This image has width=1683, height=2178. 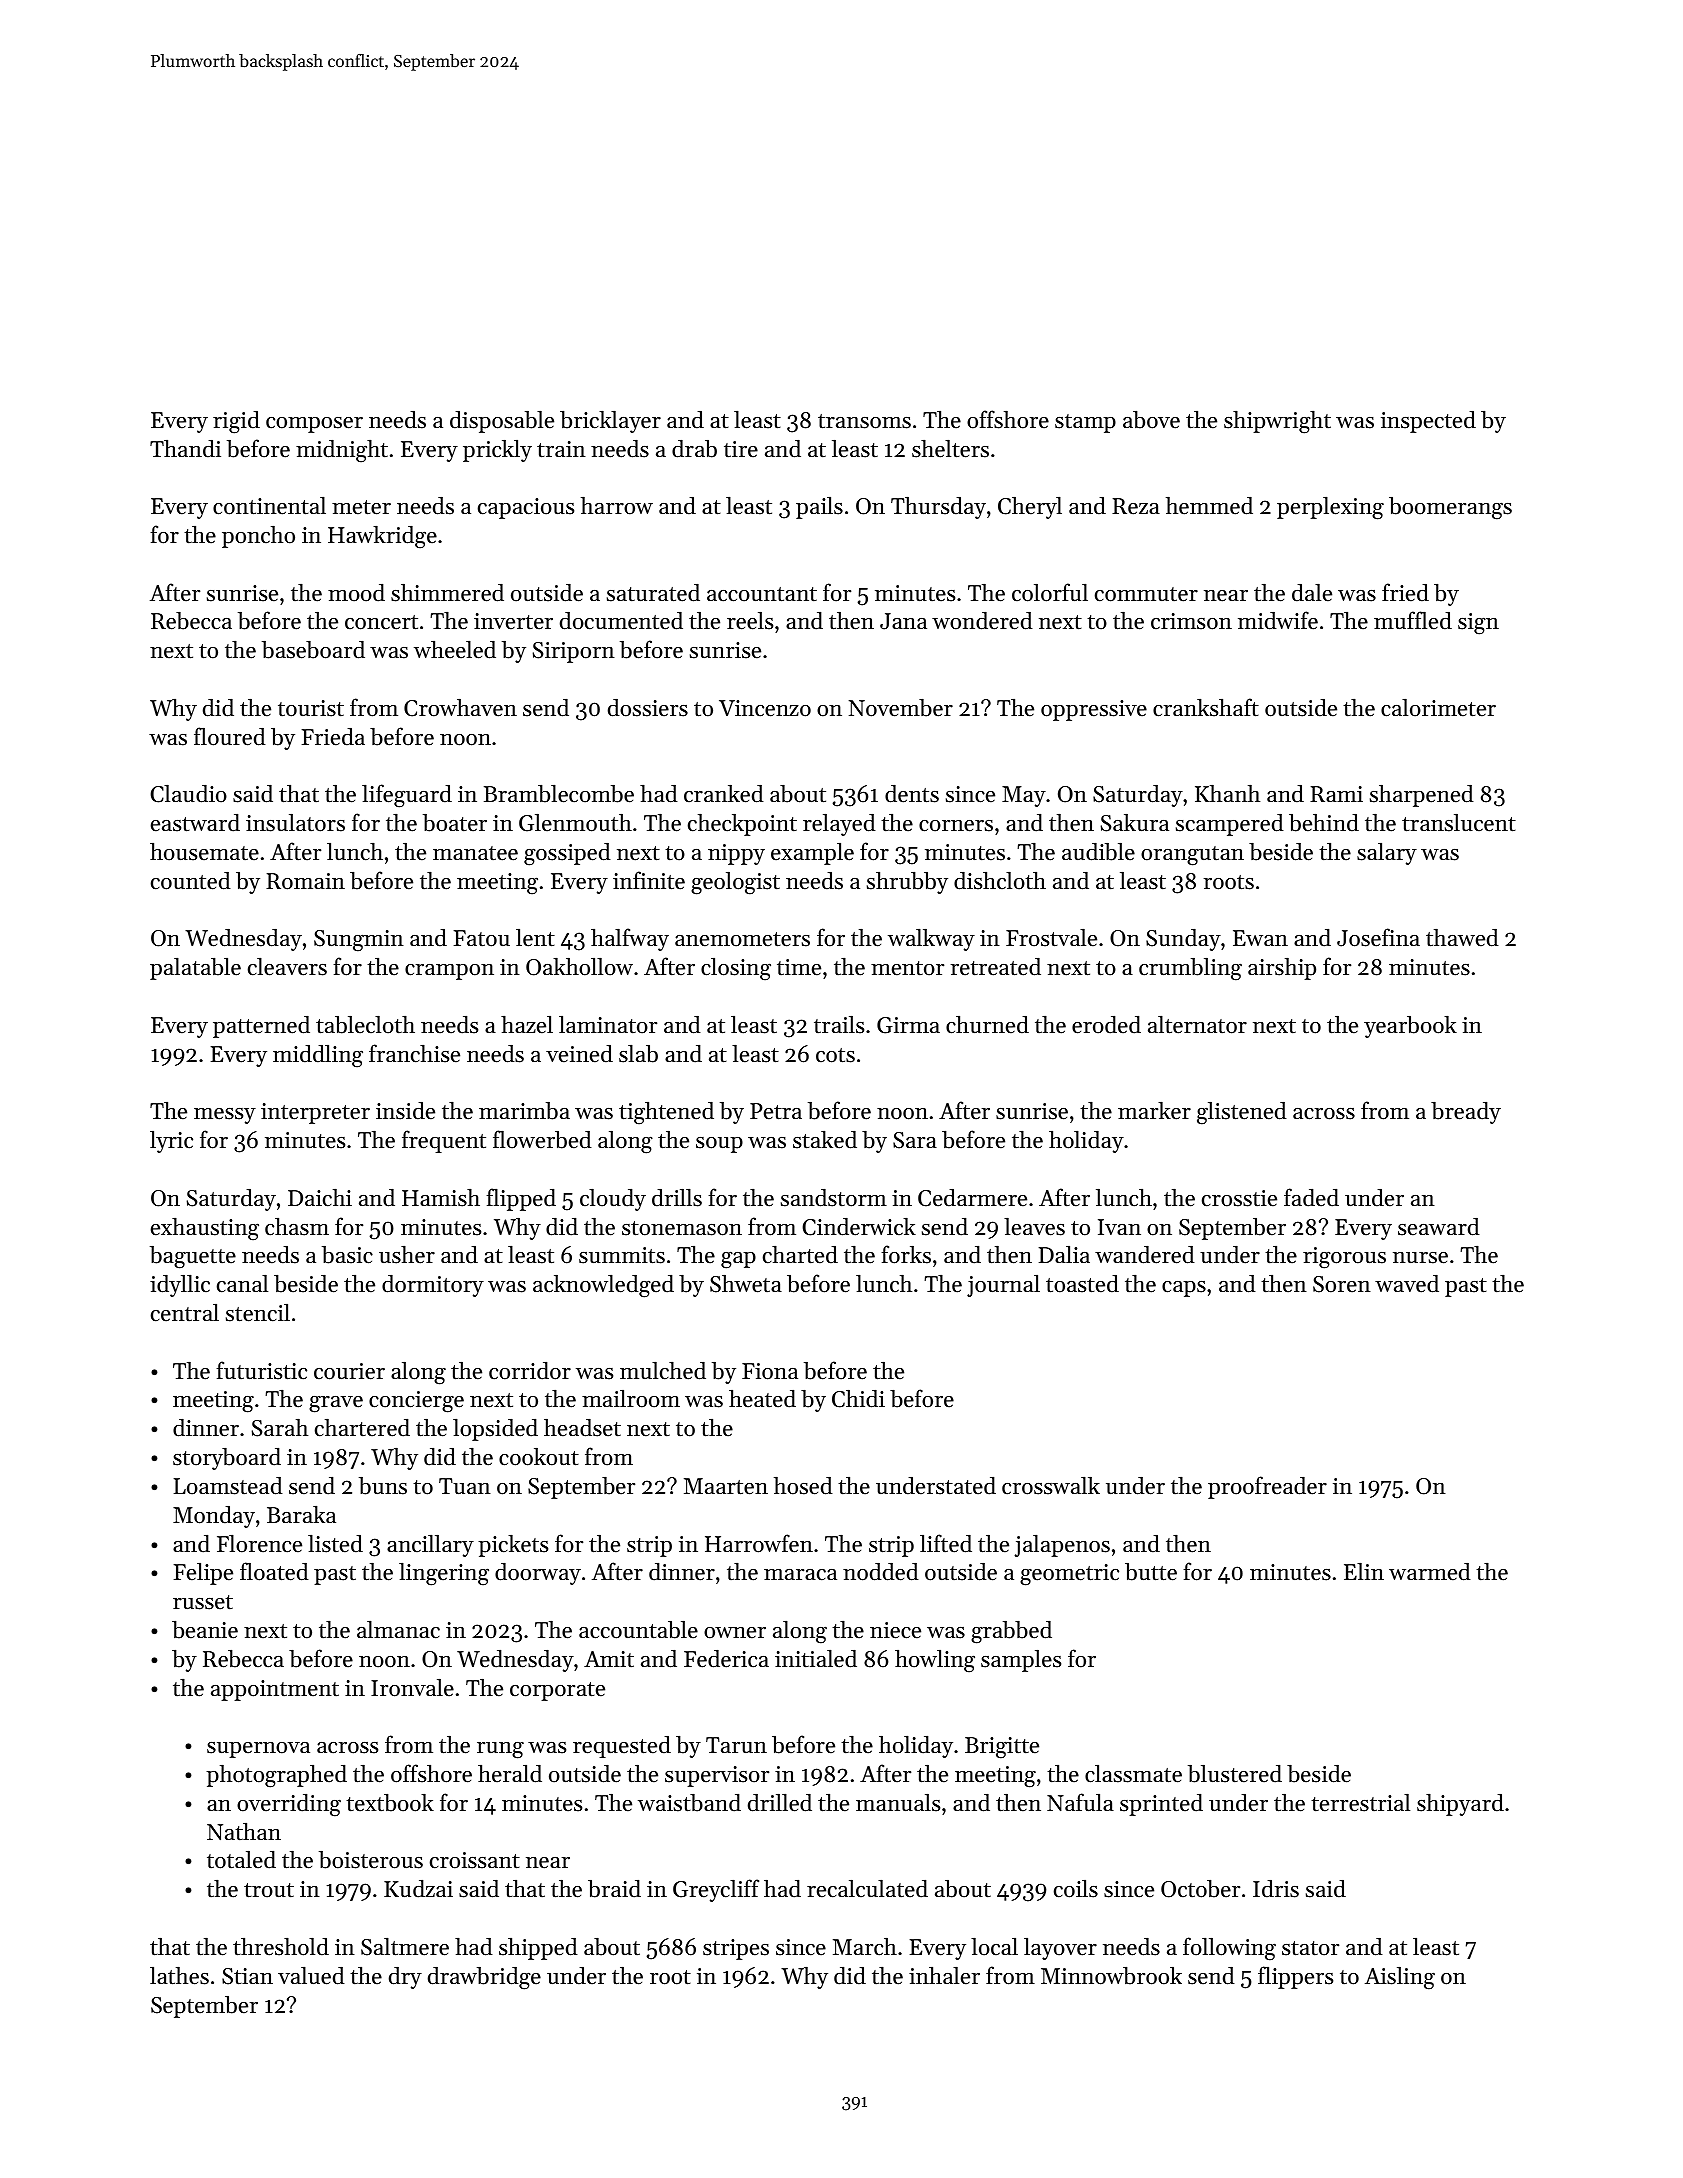 What do you see at coordinates (179, 1975) in the image?
I see `lathes` at bounding box center [179, 1975].
